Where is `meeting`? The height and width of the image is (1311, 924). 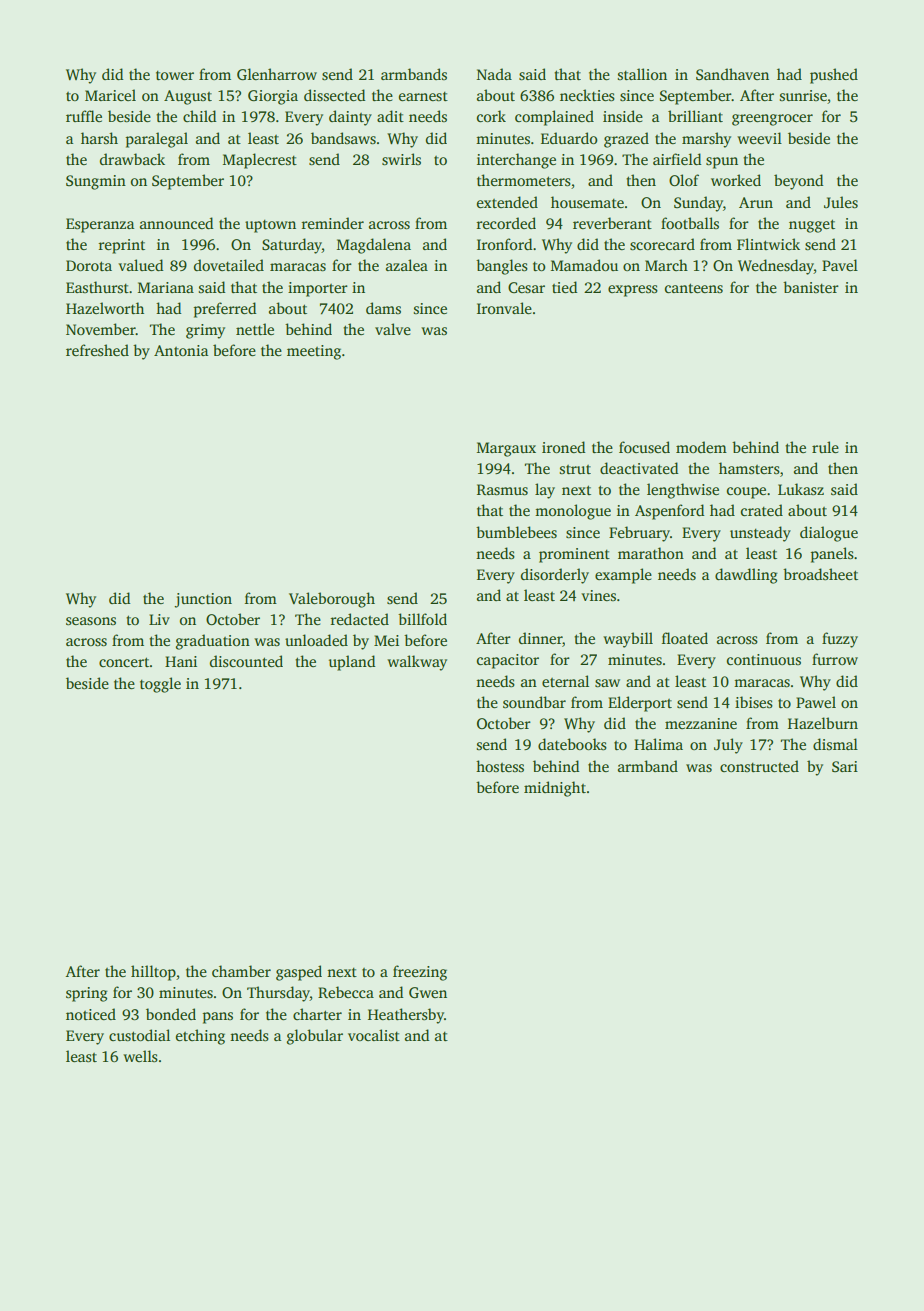
meeting is located at coordinates (314, 352).
